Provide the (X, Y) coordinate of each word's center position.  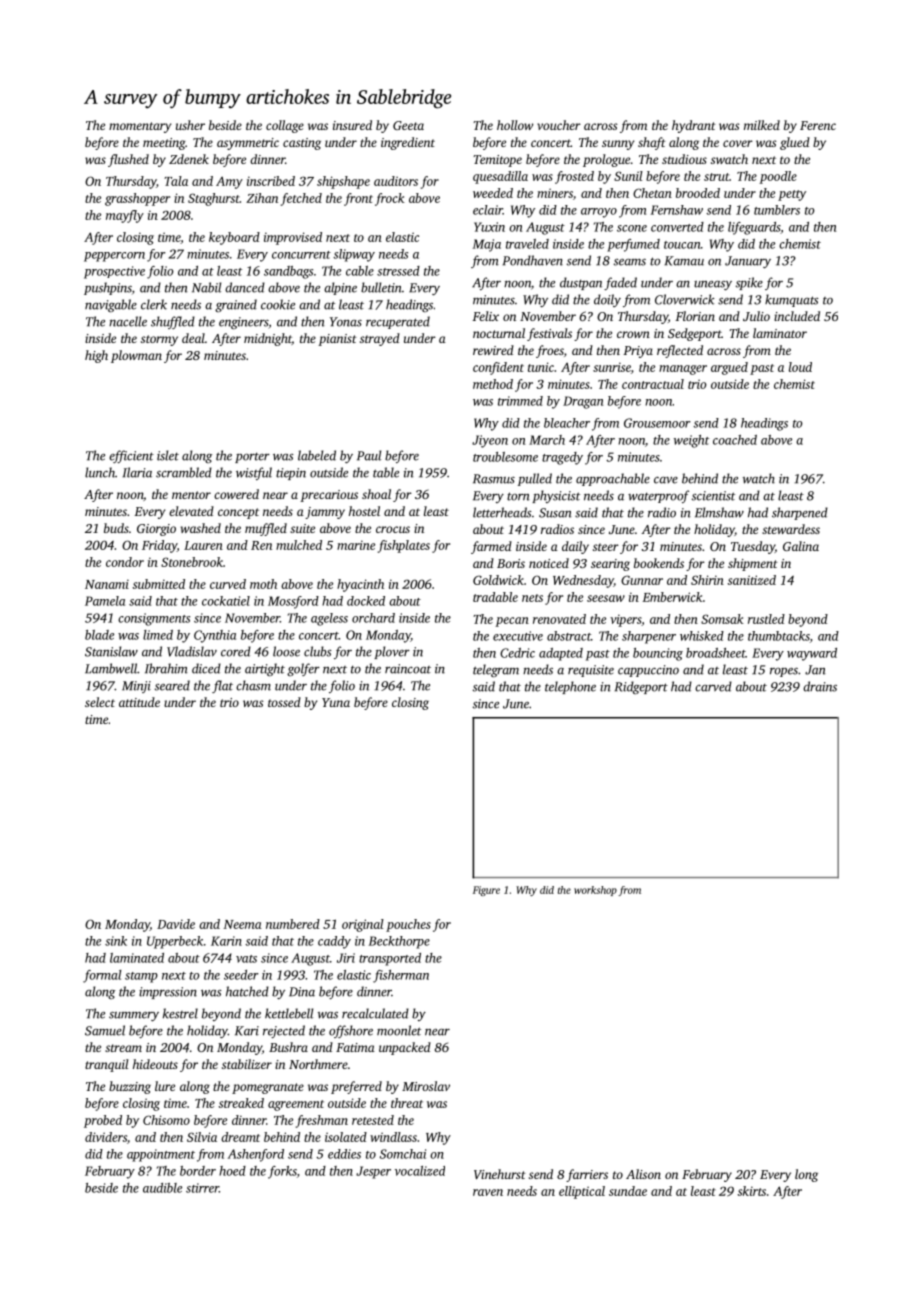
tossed (284, 702)
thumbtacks (779, 636)
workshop (595, 891)
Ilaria (137, 472)
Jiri (346, 958)
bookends (659, 563)
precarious (329, 496)
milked (762, 125)
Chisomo (166, 1120)
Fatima (355, 1047)
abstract (569, 636)
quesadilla (500, 177)
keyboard (234, 238)
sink (116, 941)
